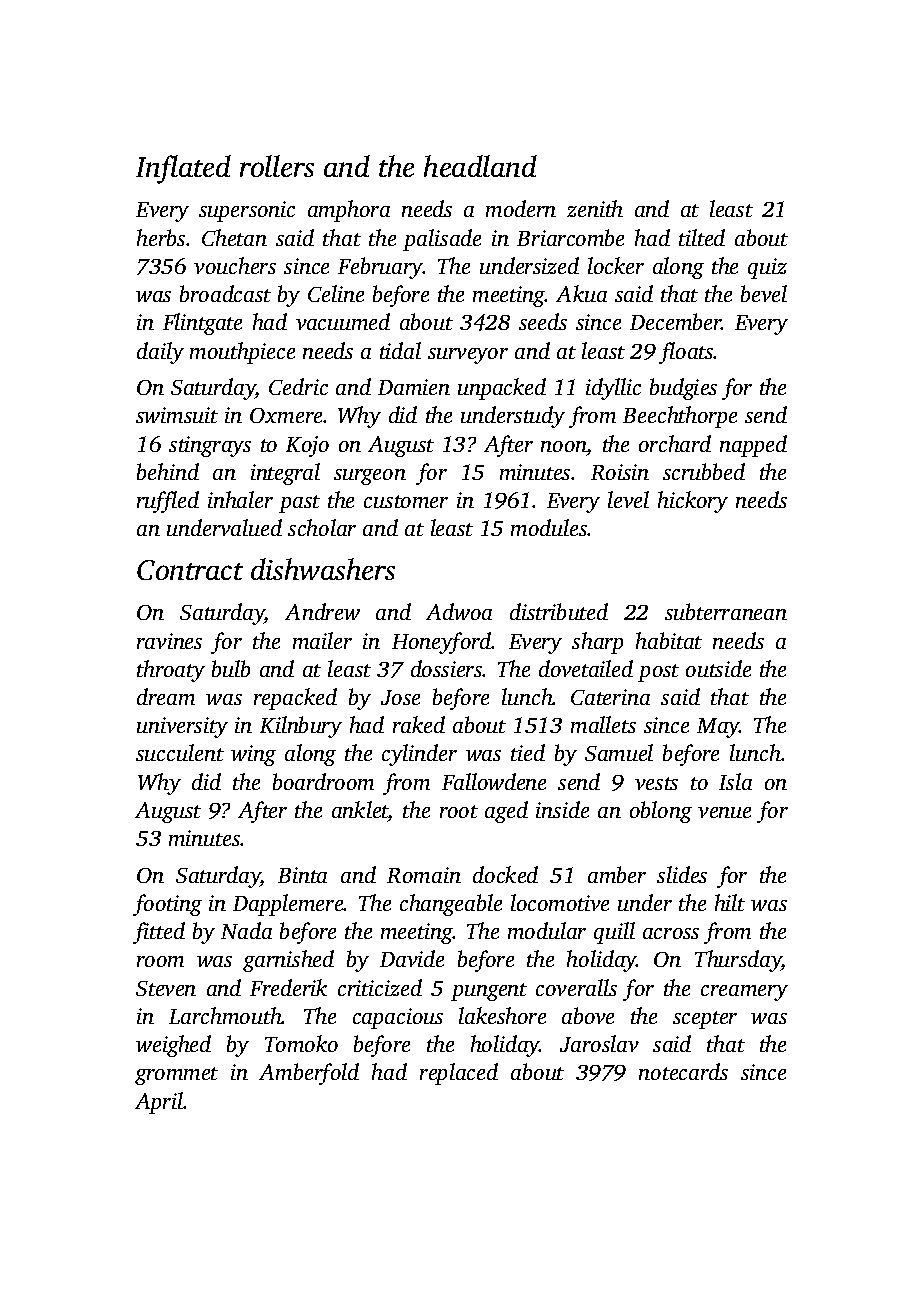 This screenshot has height=1311, width=924. What do you see at coordinates (400, 350) in the screenshot?
I see `tidal` at bounding box center [400, 350].
